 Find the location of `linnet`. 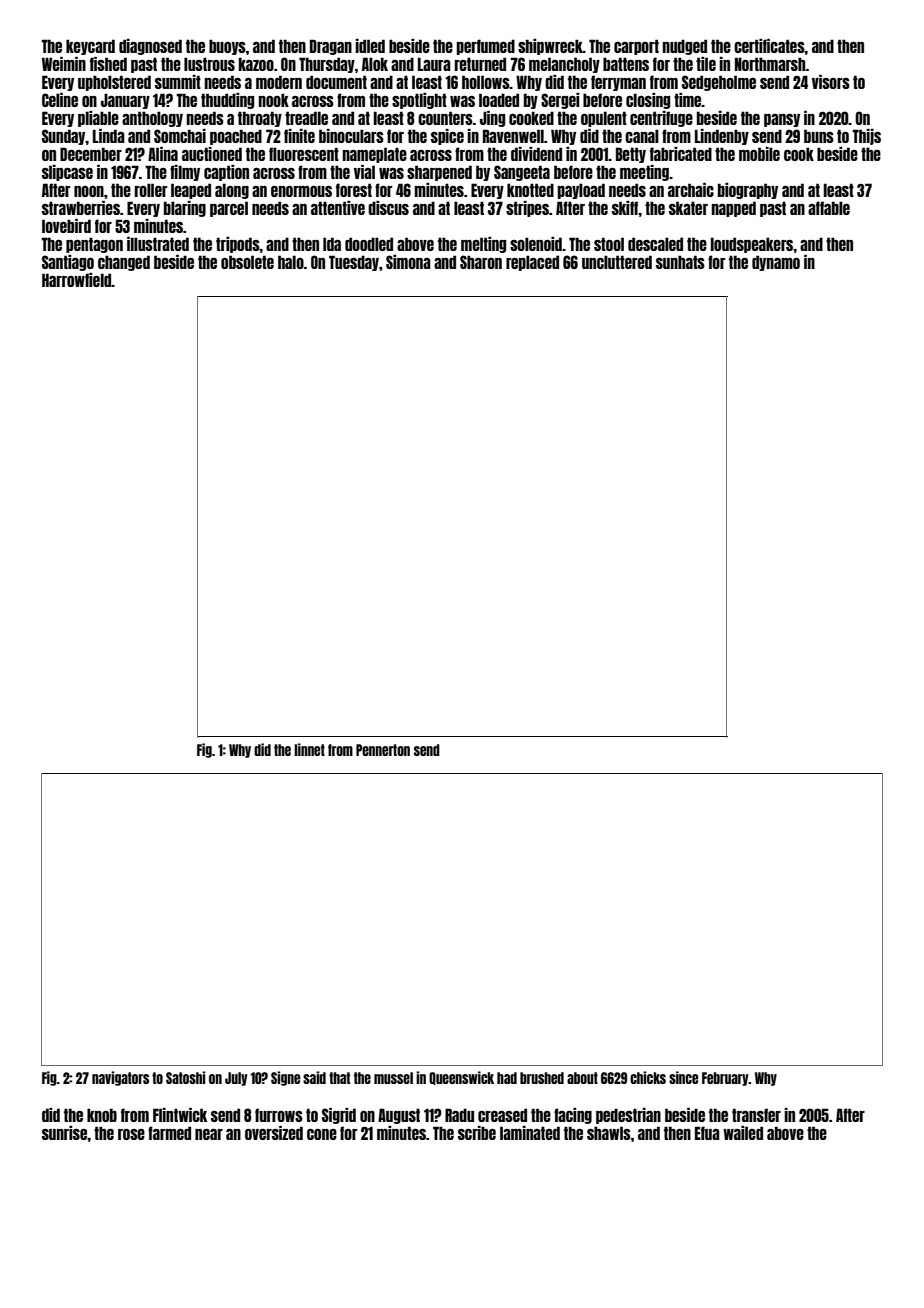

linnet is located at coordinates (309, 749).
